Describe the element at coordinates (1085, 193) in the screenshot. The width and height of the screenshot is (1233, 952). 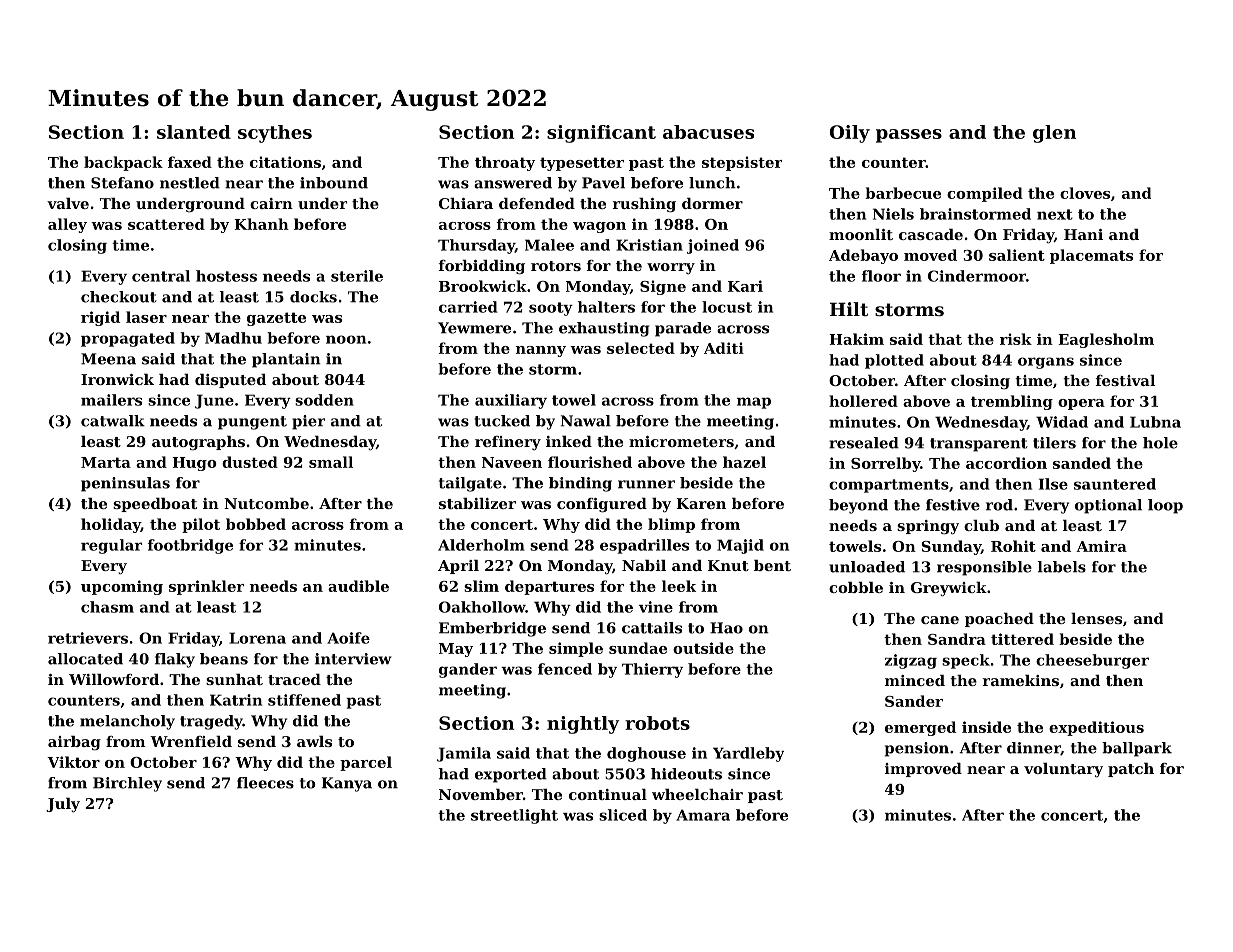
I see `cloves` at that location.
